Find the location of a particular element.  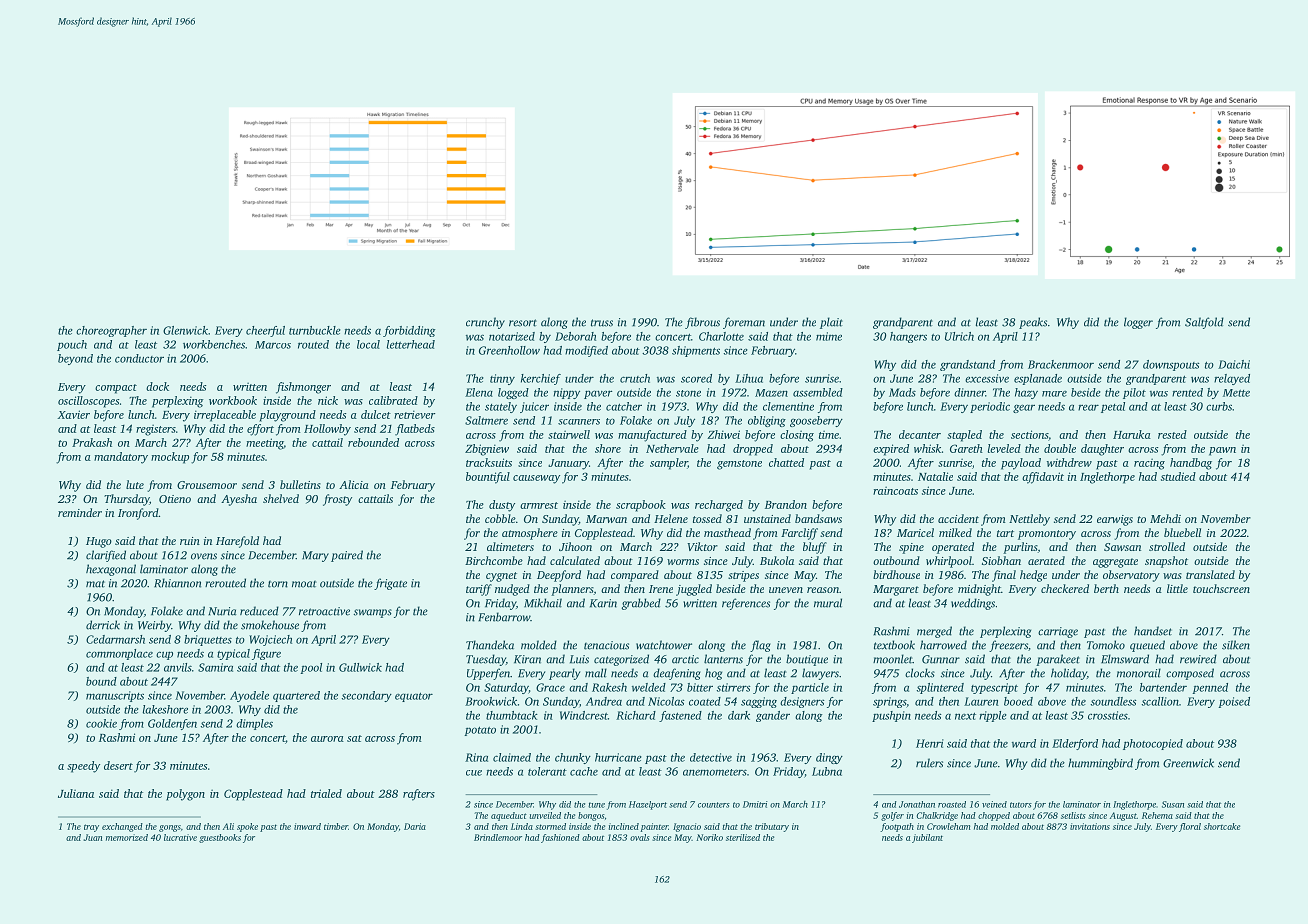

jubilant is located at coordinates (927, 838).
